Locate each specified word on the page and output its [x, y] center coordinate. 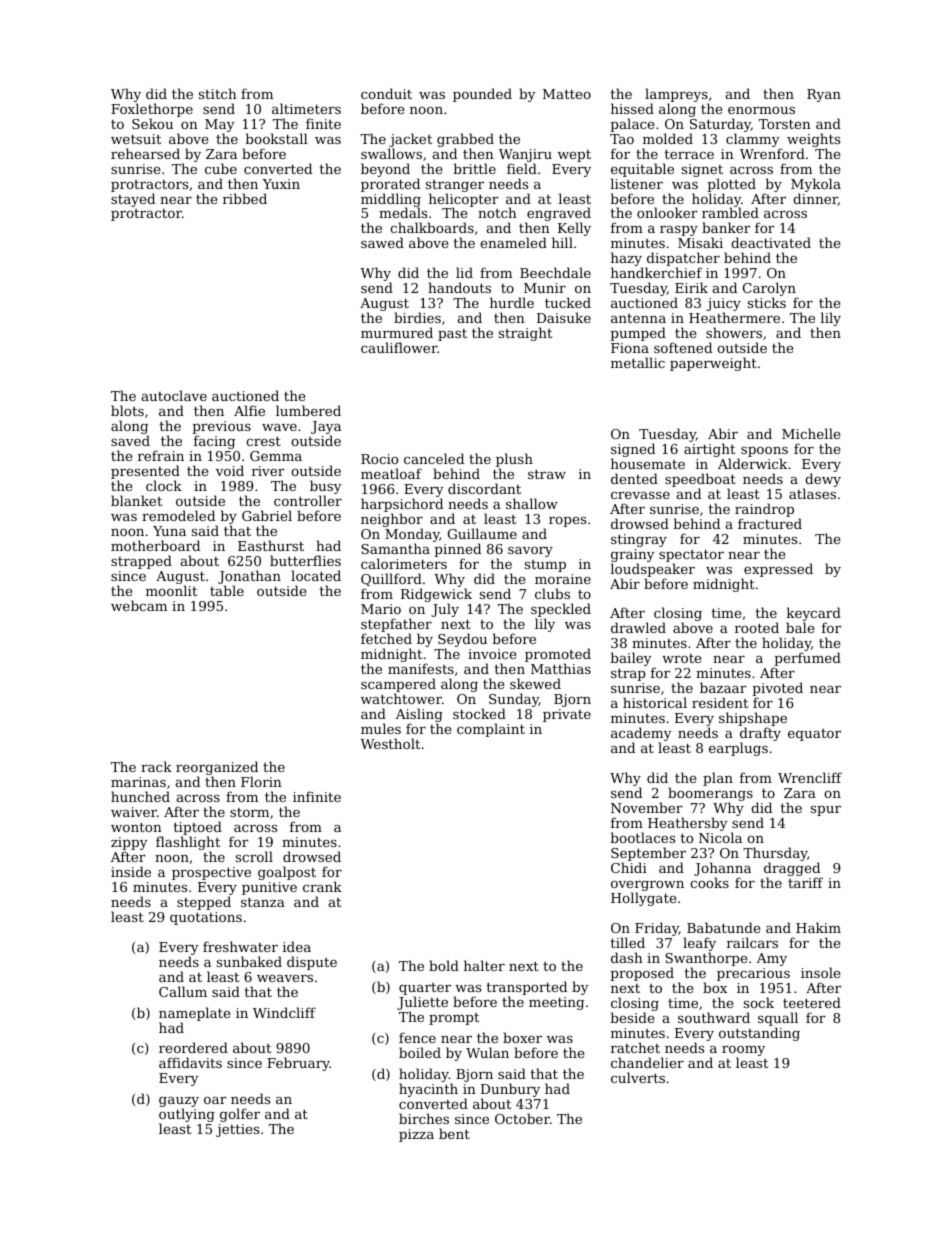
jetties [237, 1130]
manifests [421, 669]
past [452, 335]
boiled [420, 1052]
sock [759, 1002]
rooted [757, 627]
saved [130, 440]
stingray [639, 540]
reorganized [217, 768]
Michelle [811, 433]
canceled [434, 458]
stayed [133, 200]
